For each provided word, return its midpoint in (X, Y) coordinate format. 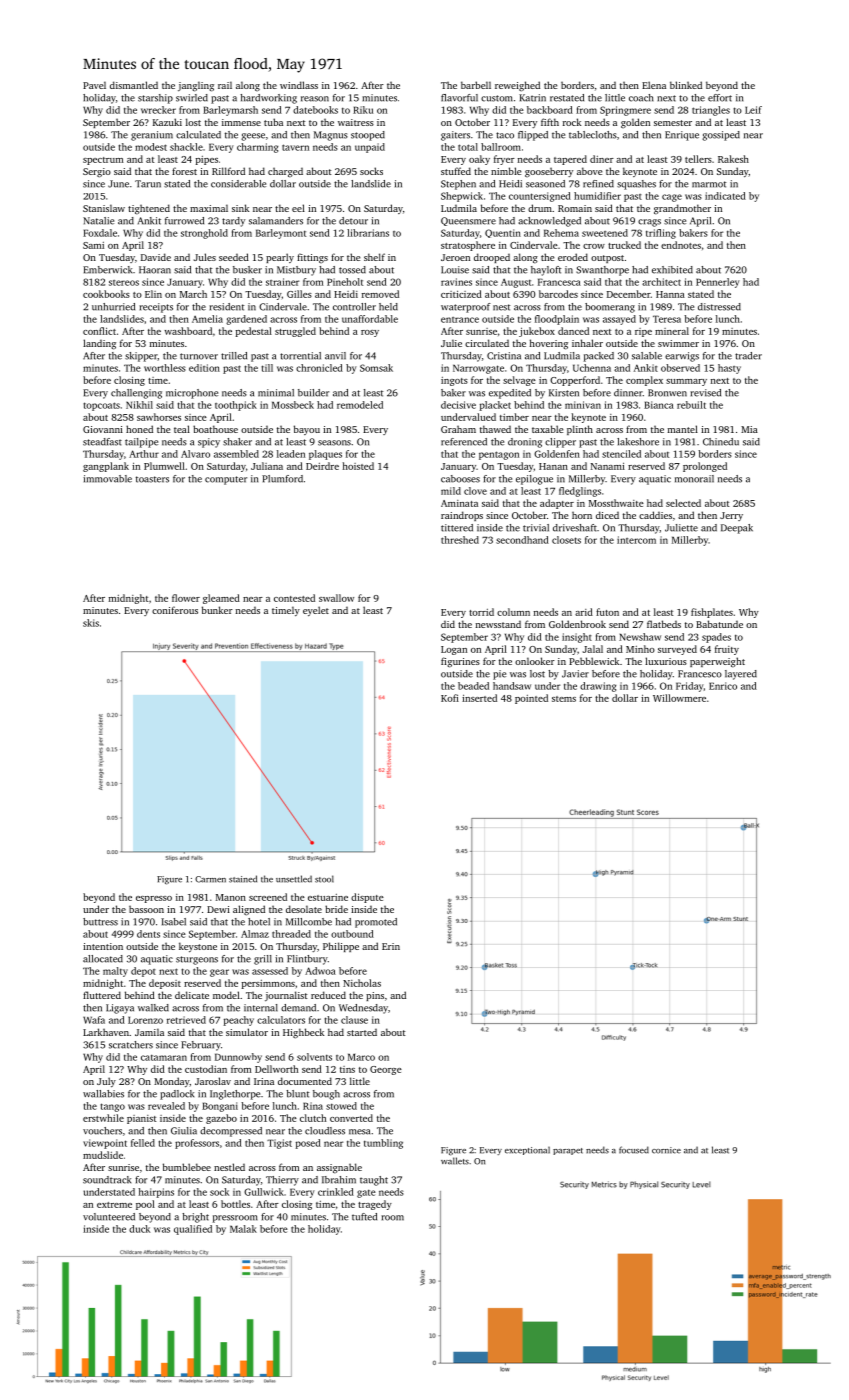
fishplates (712, 613)
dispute (367, 898)
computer (226, 480)
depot (143, 972)
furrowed (184, 221)
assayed (619, 320)
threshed (460, 540)
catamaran (164, 1057)
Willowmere (679, 698)
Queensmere (468, 221)
